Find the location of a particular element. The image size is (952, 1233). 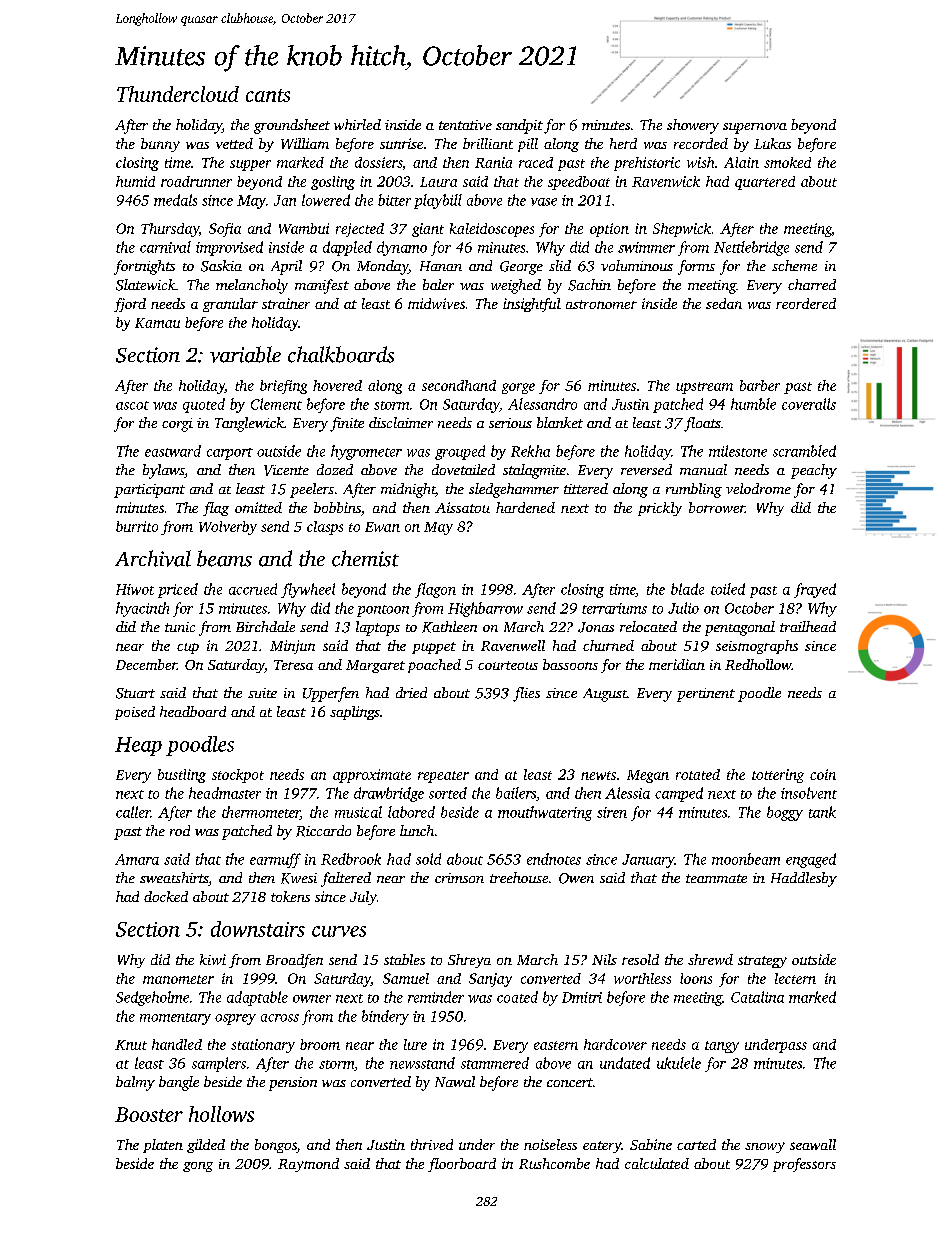

accrued is located at coordinates (253, 589).
